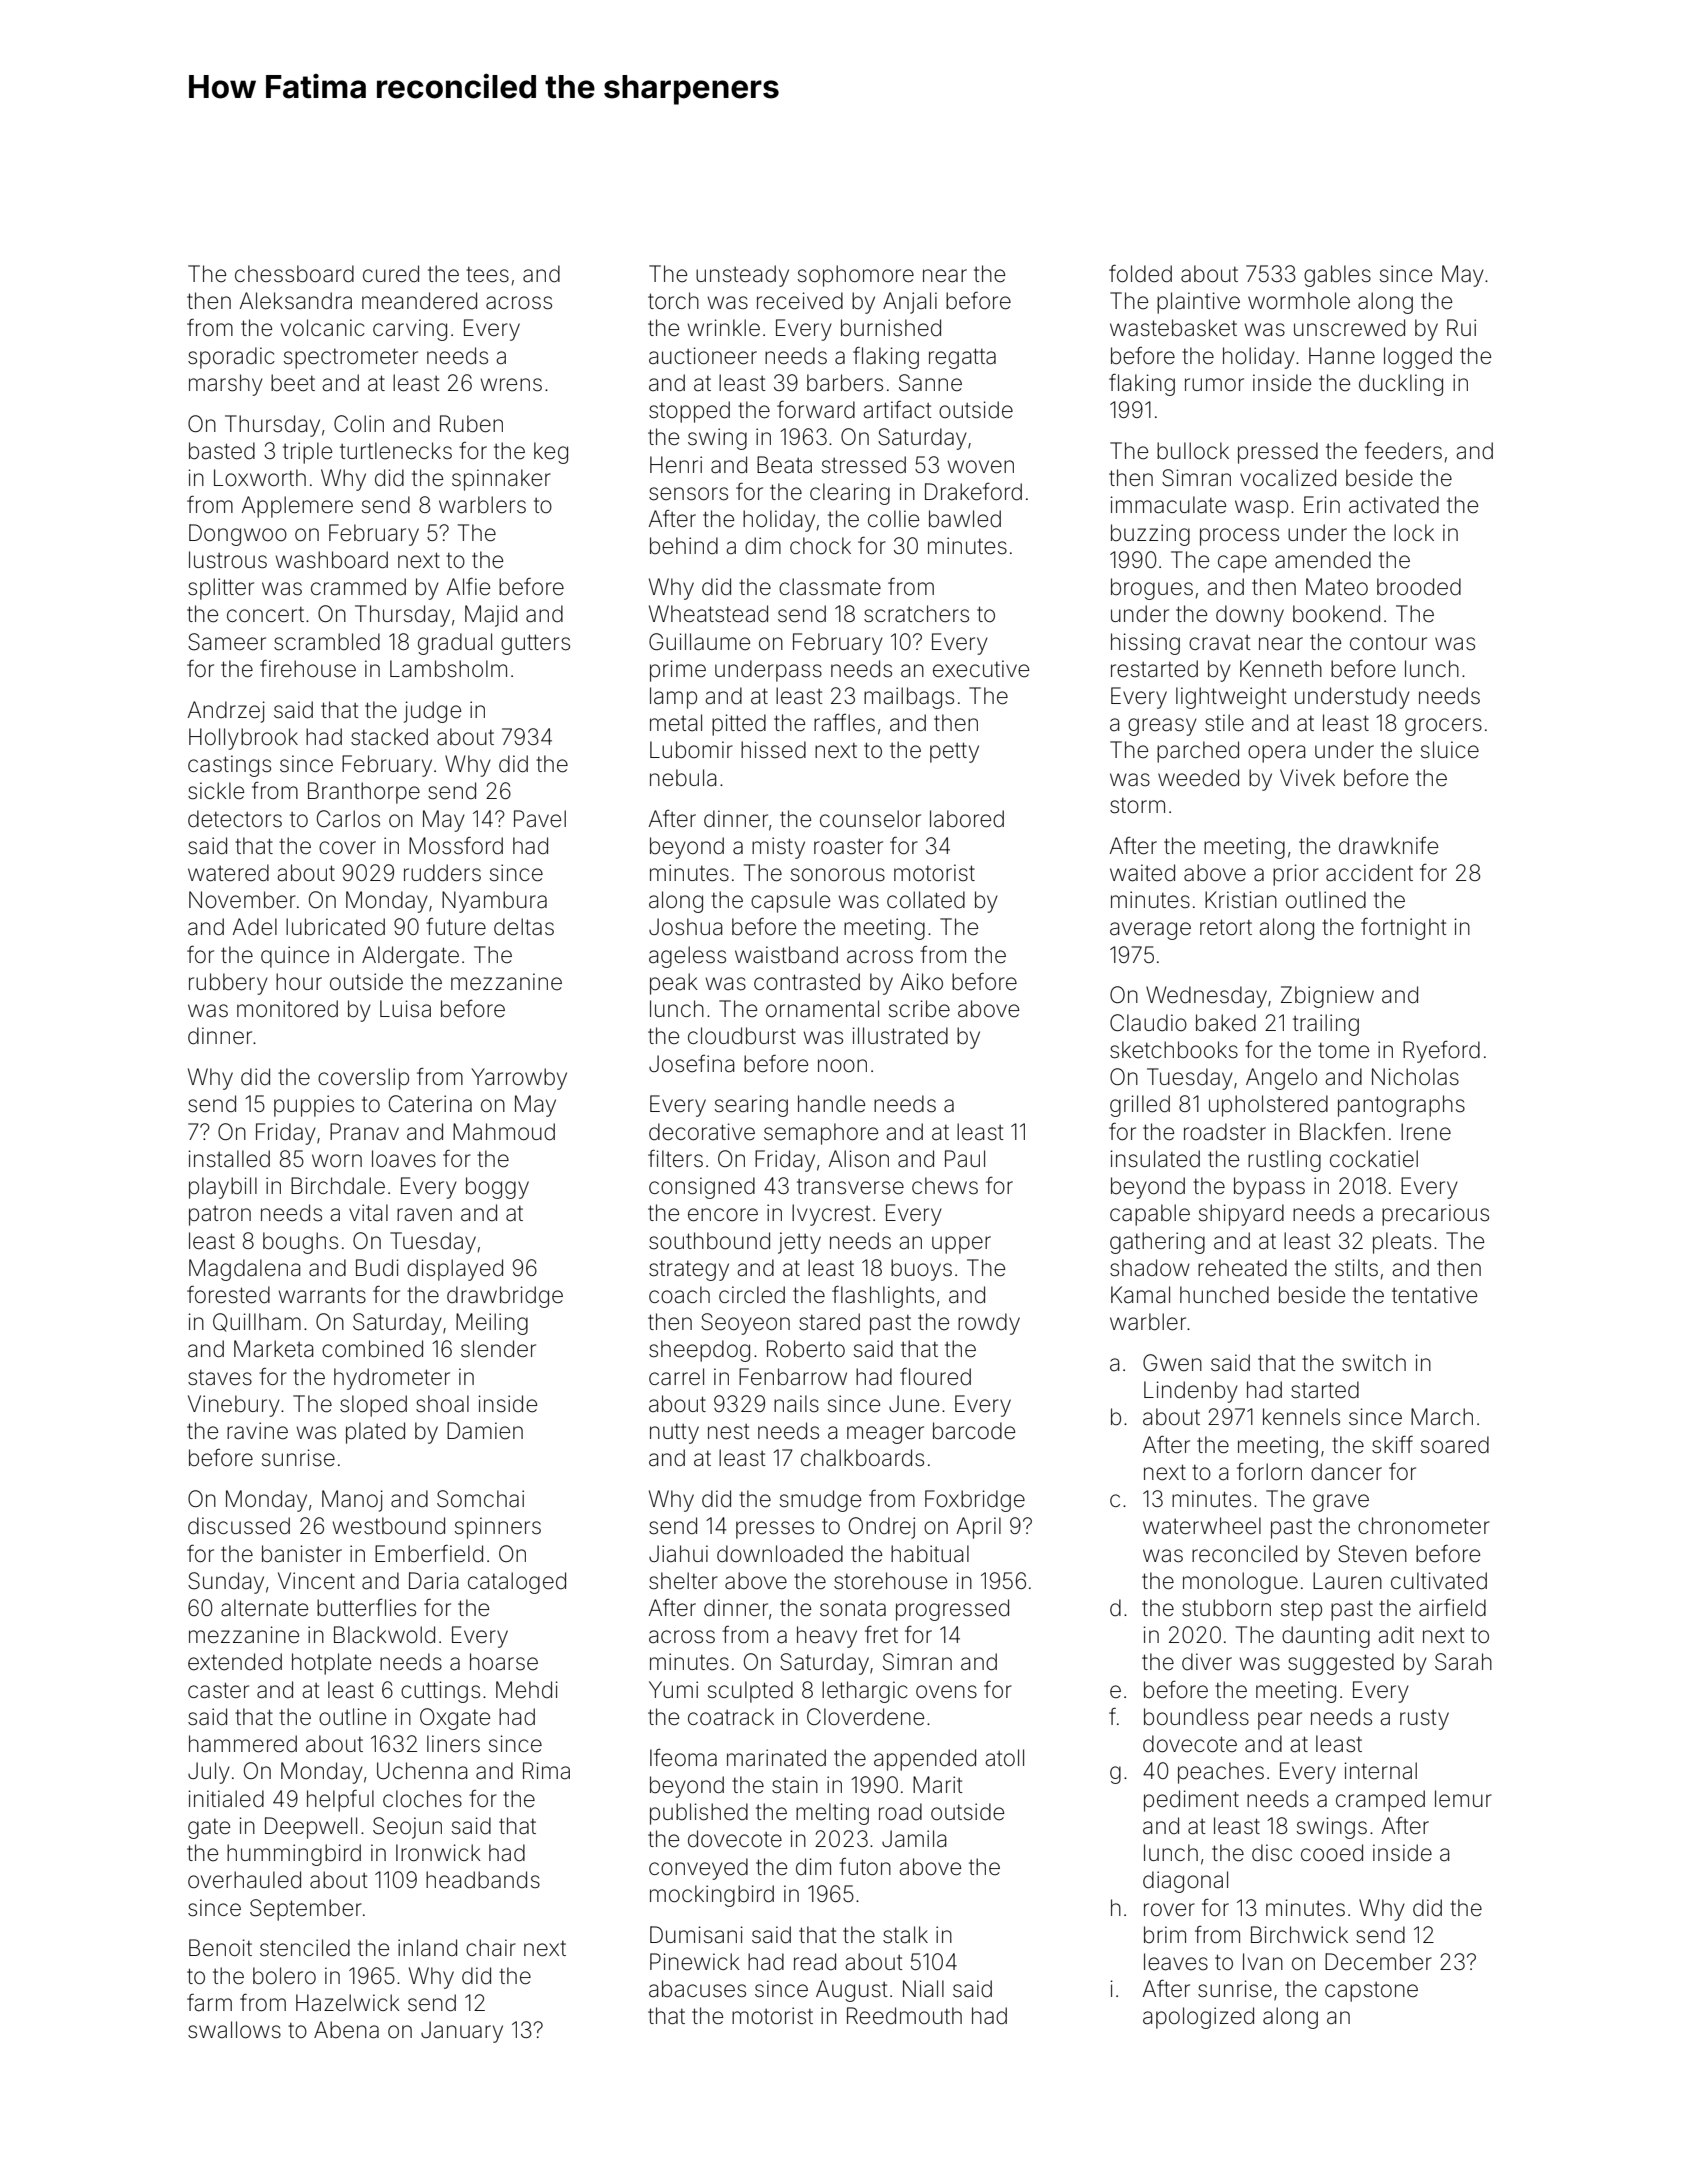  I want to click on barbers, so click(845, 383).
